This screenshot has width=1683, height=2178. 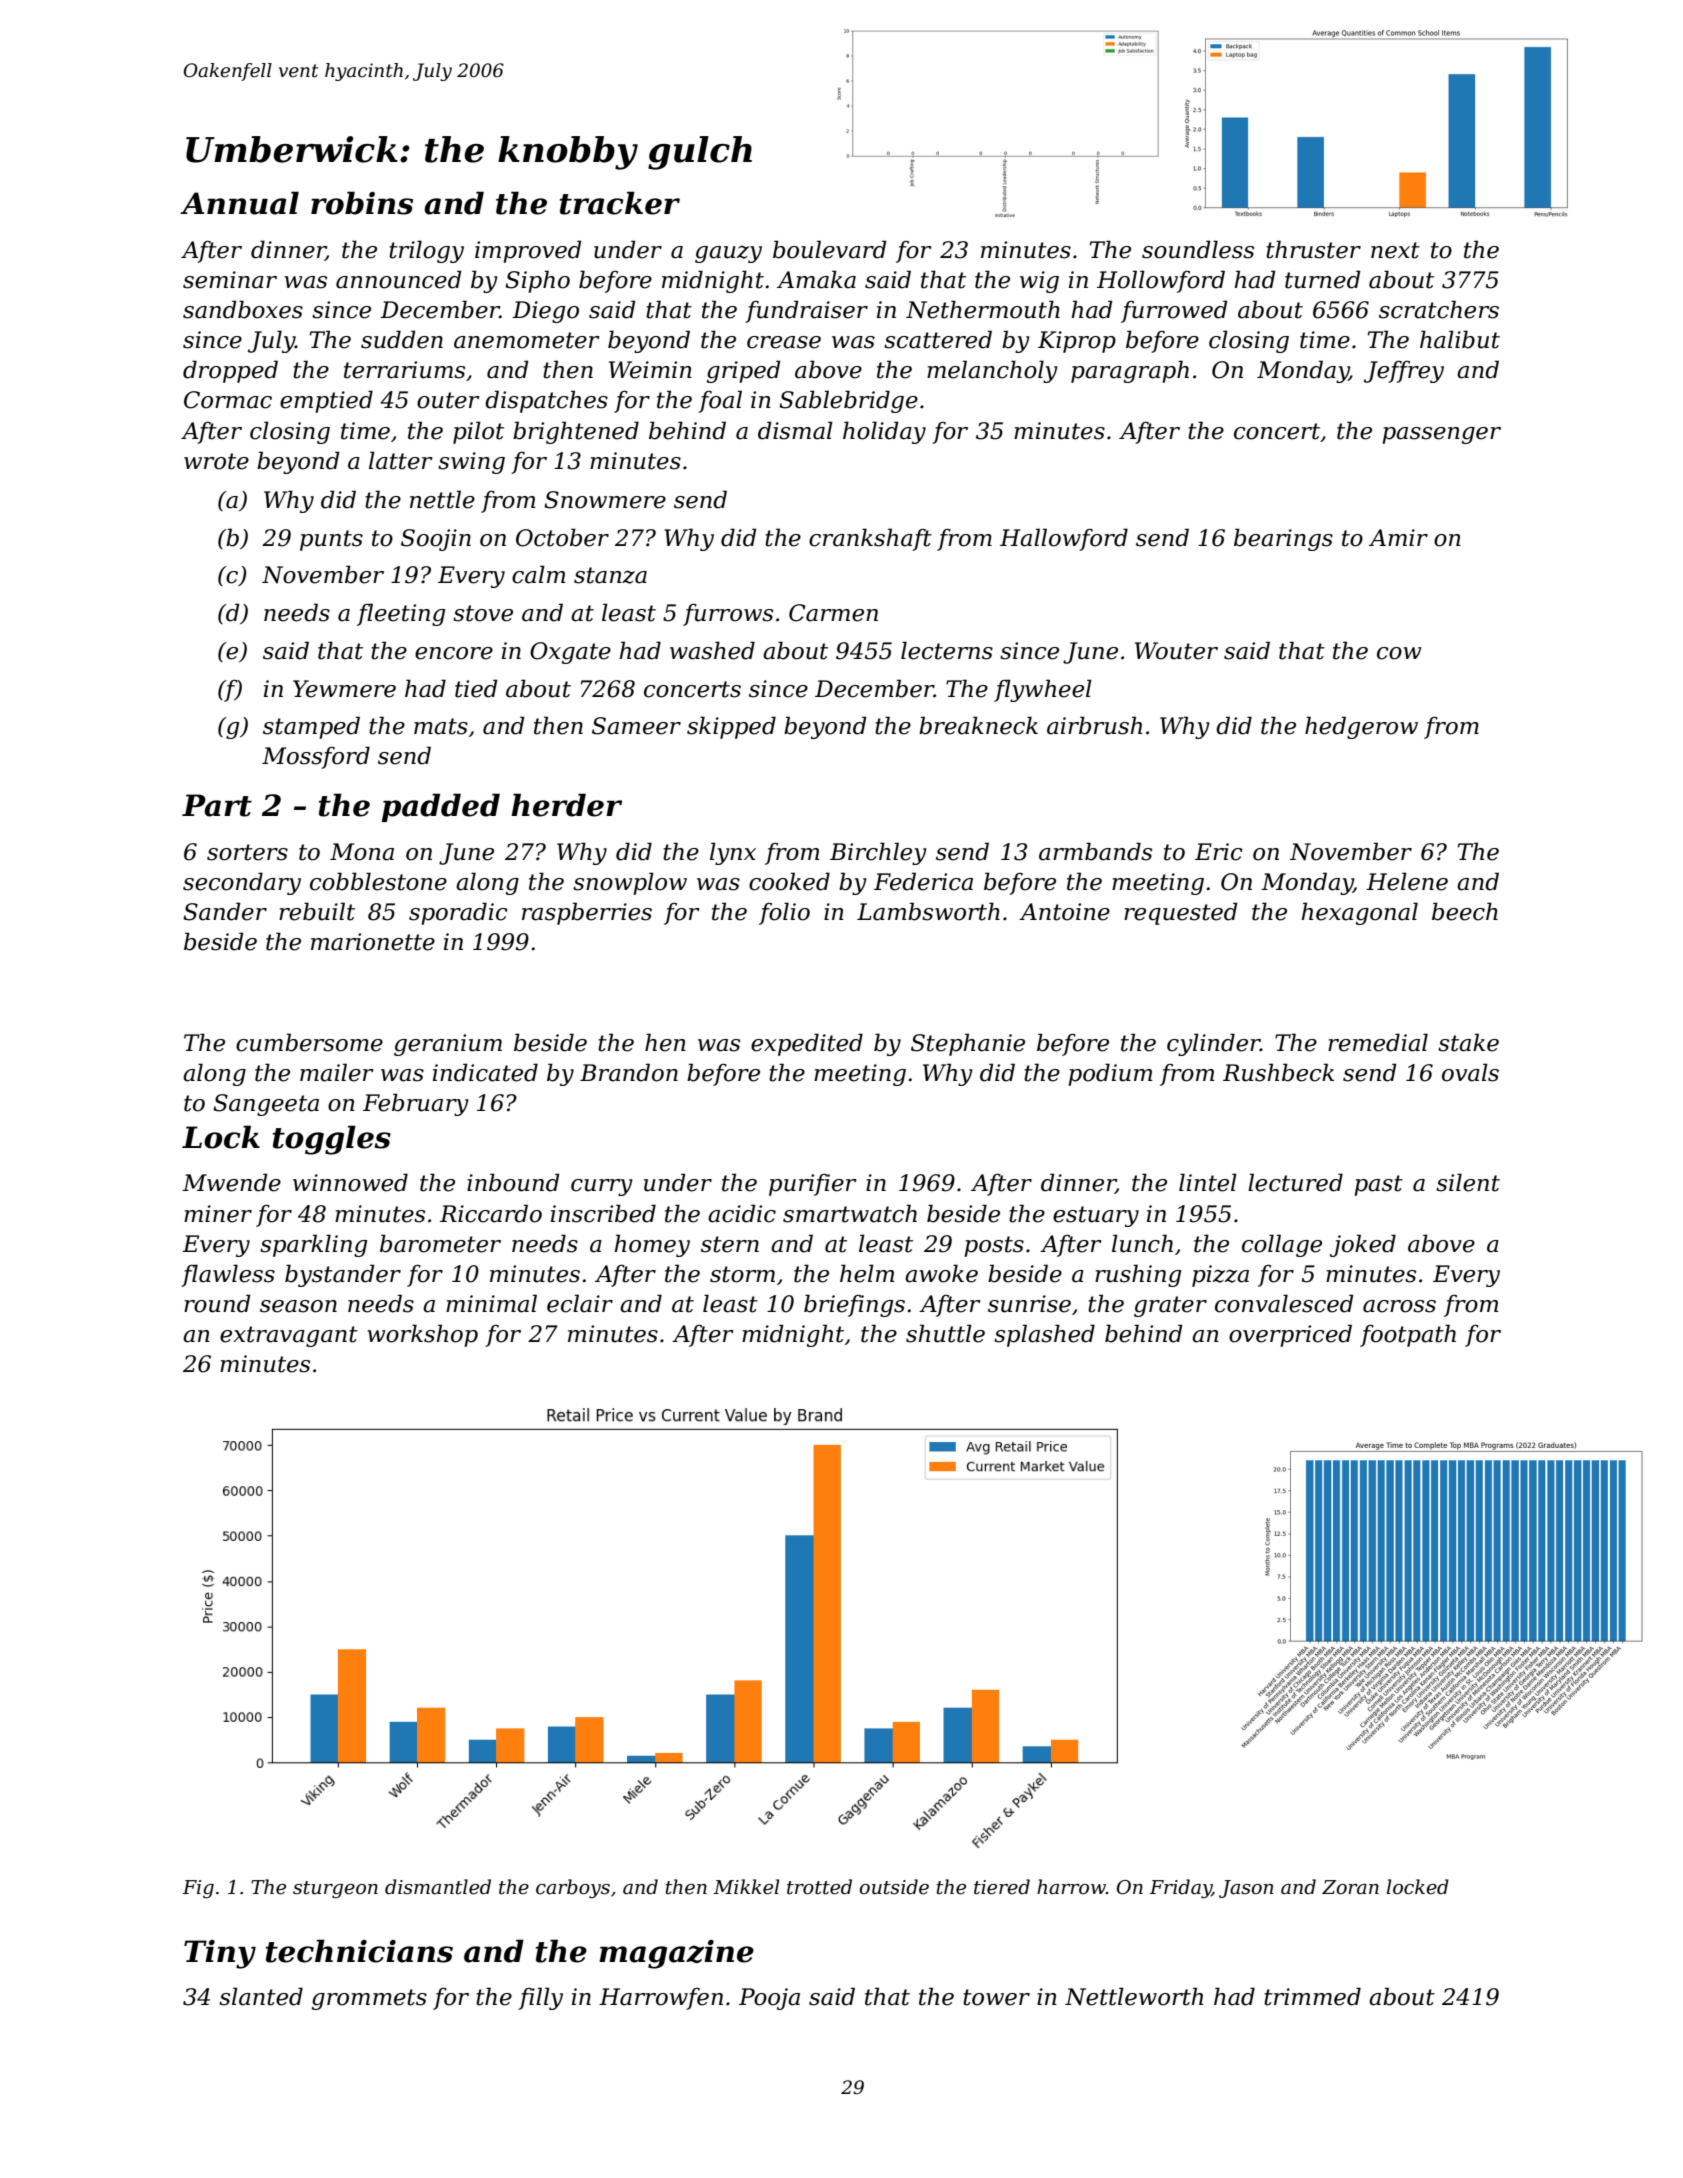 I want to click on boulevard, so click(x=829, y=249).
